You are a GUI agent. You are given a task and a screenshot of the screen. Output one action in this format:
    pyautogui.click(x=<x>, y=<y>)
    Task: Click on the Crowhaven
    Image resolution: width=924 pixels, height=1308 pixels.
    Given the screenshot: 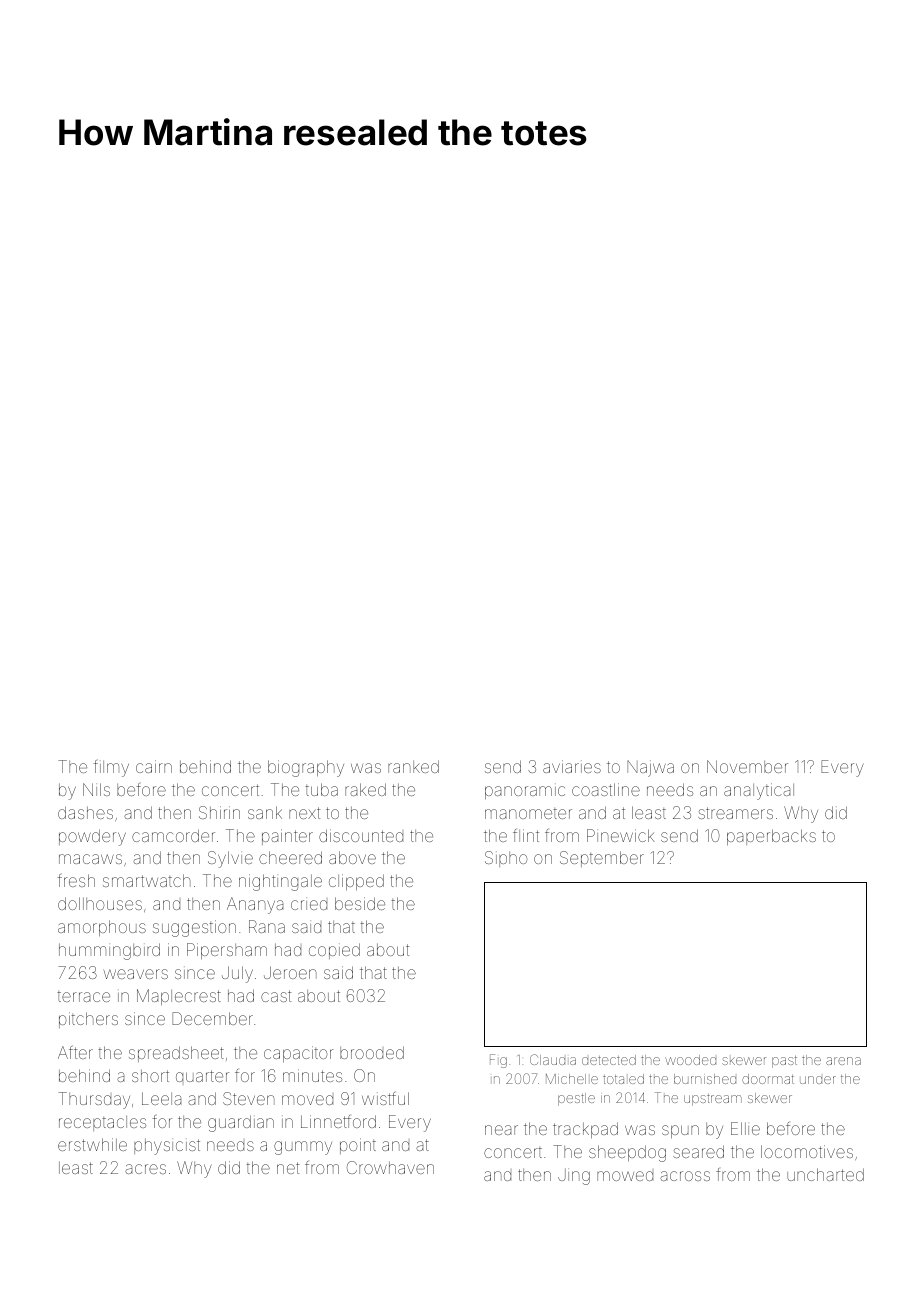 What is the action you would take?
    pyautogui.click(x=390, y=1167)
